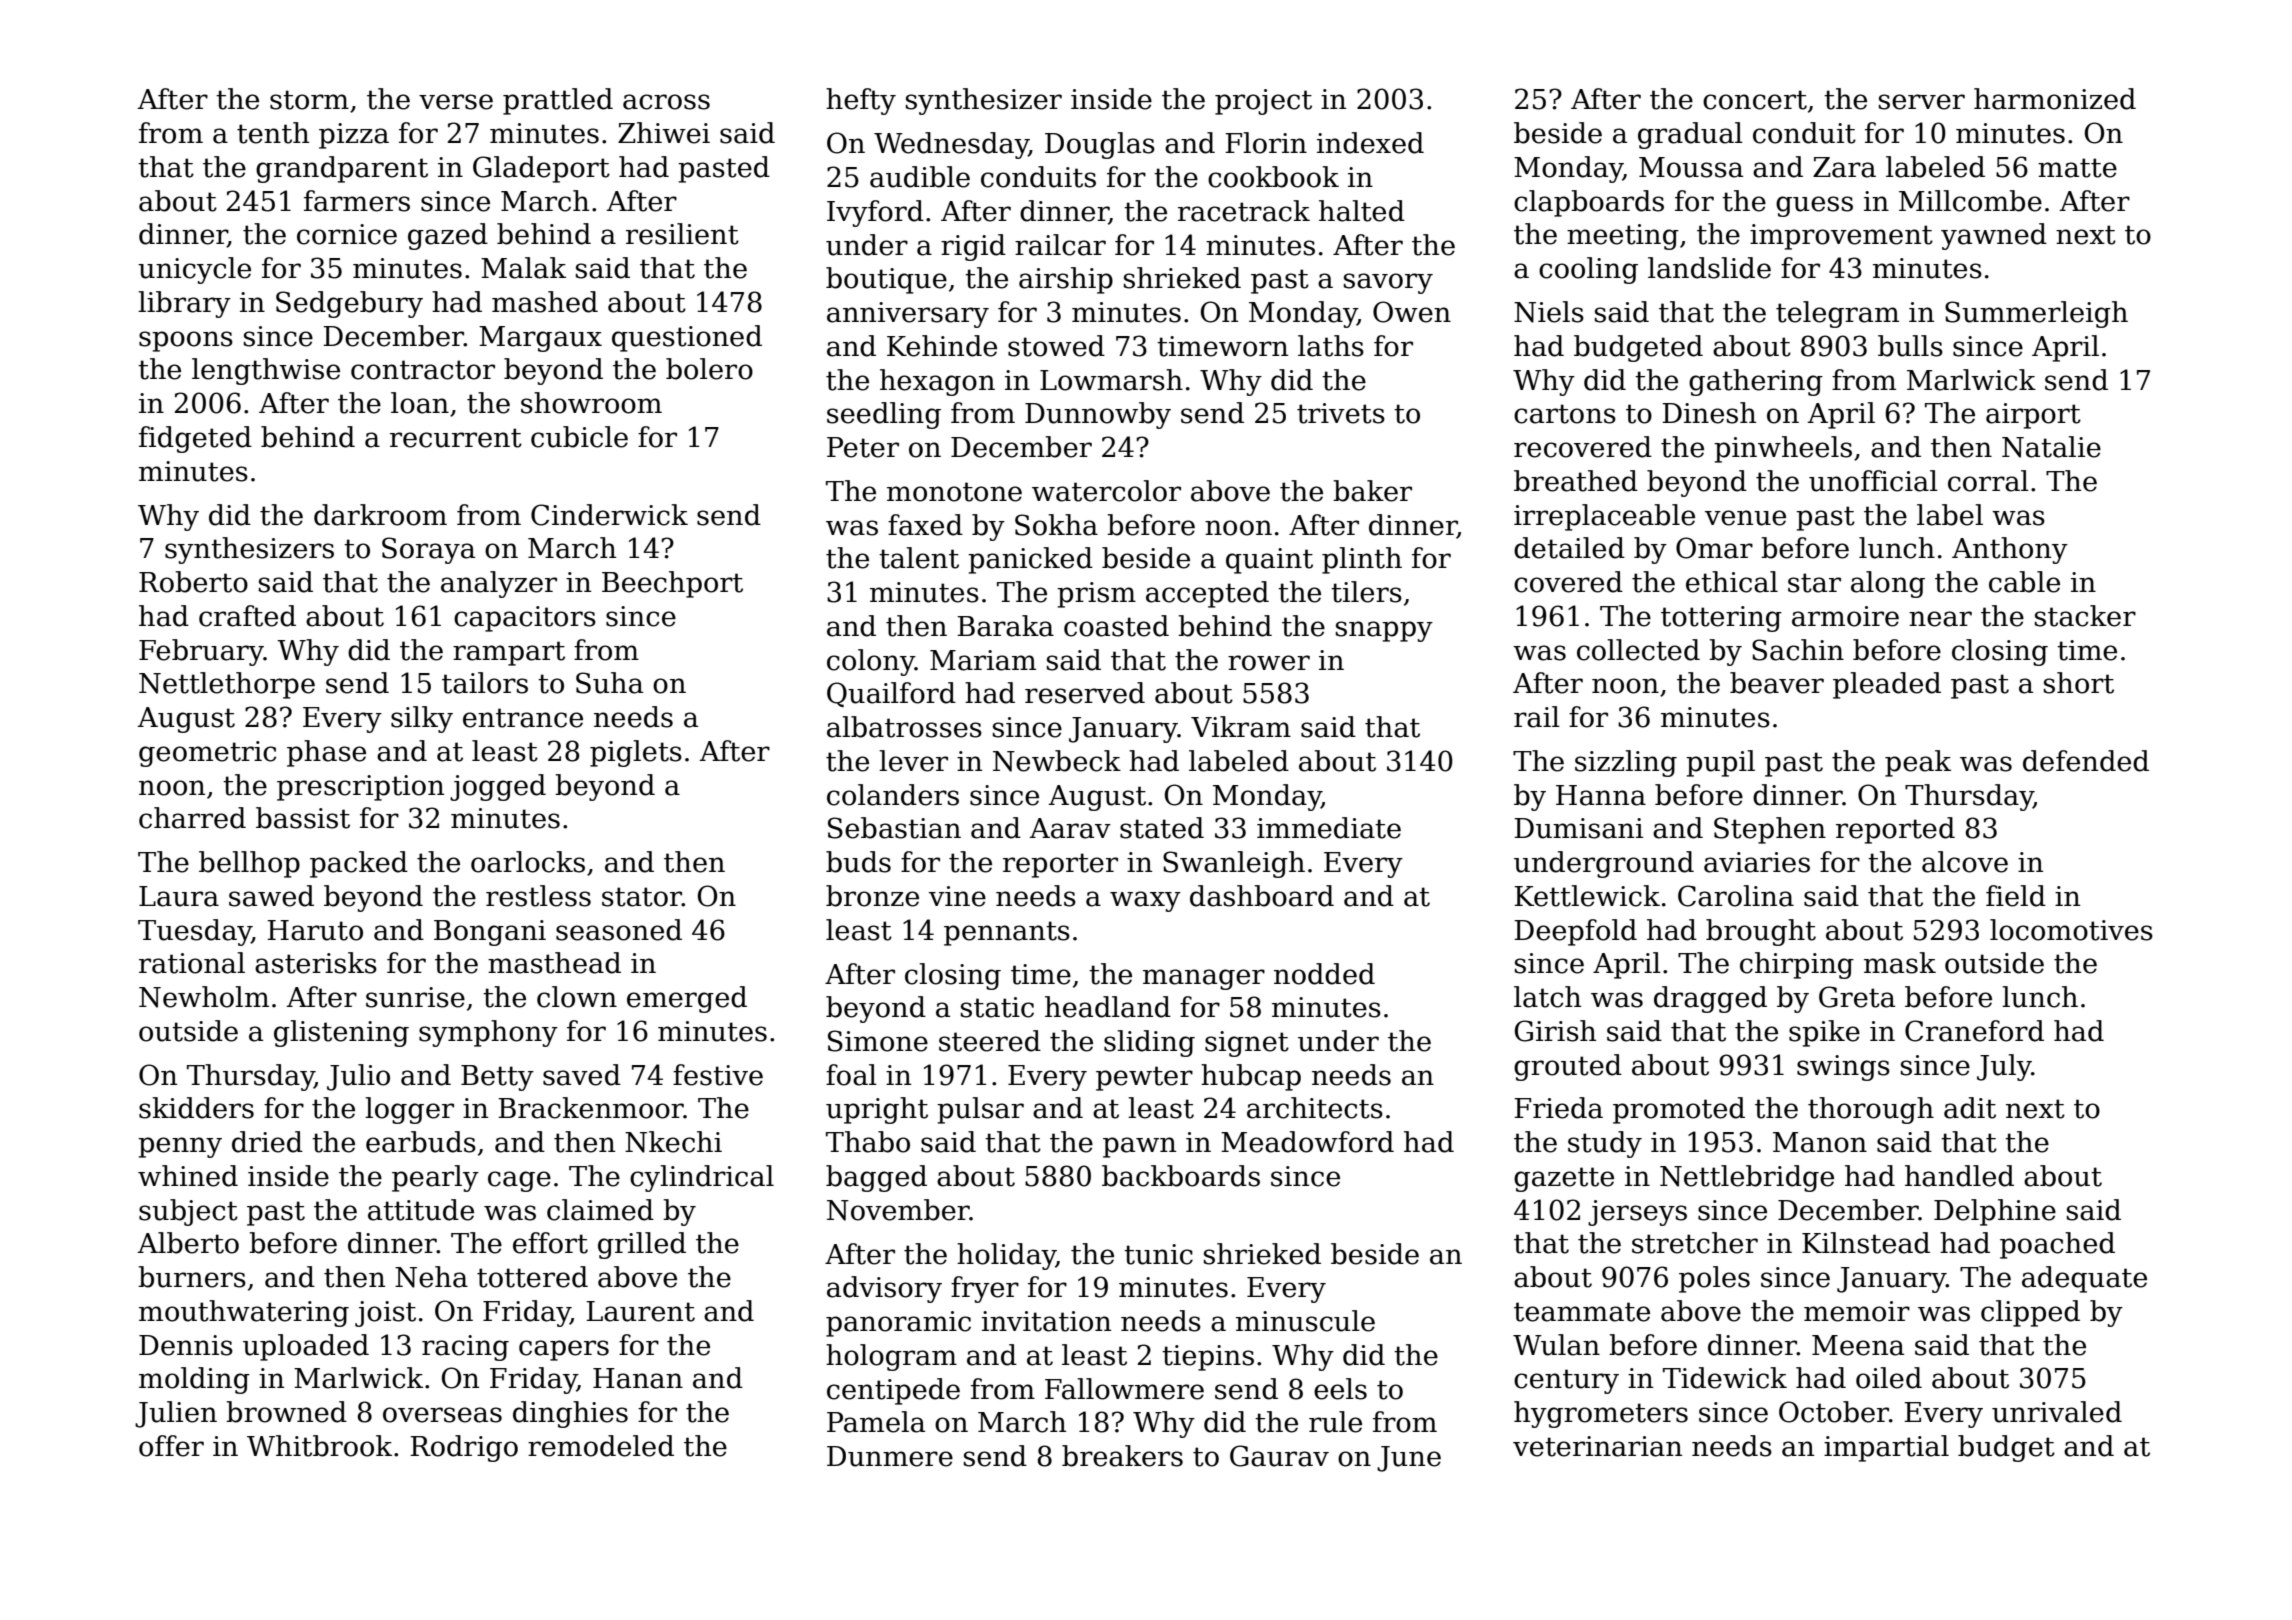  I want to click on brought, so click(1761, 932).
